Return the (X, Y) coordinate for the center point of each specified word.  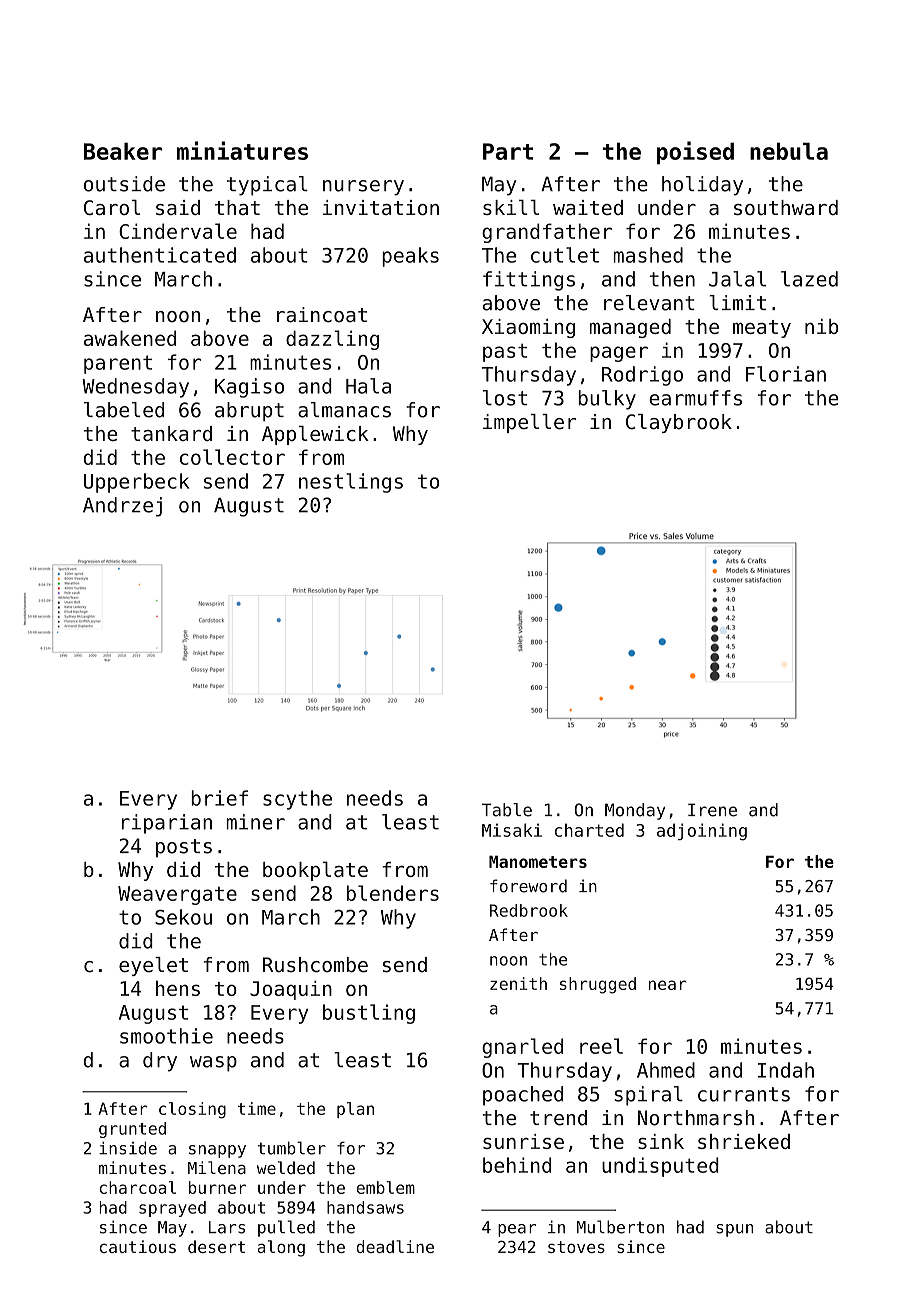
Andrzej (122, 507)
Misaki (512, 830)
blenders (393, 893)
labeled (124, 410)
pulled (286, 1228)
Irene (712, 810)
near (668, 985)
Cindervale (178, 231)
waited (588, 207)
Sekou (183, 917)
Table (507, 810)
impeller (529, 423)
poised (695, 152)
